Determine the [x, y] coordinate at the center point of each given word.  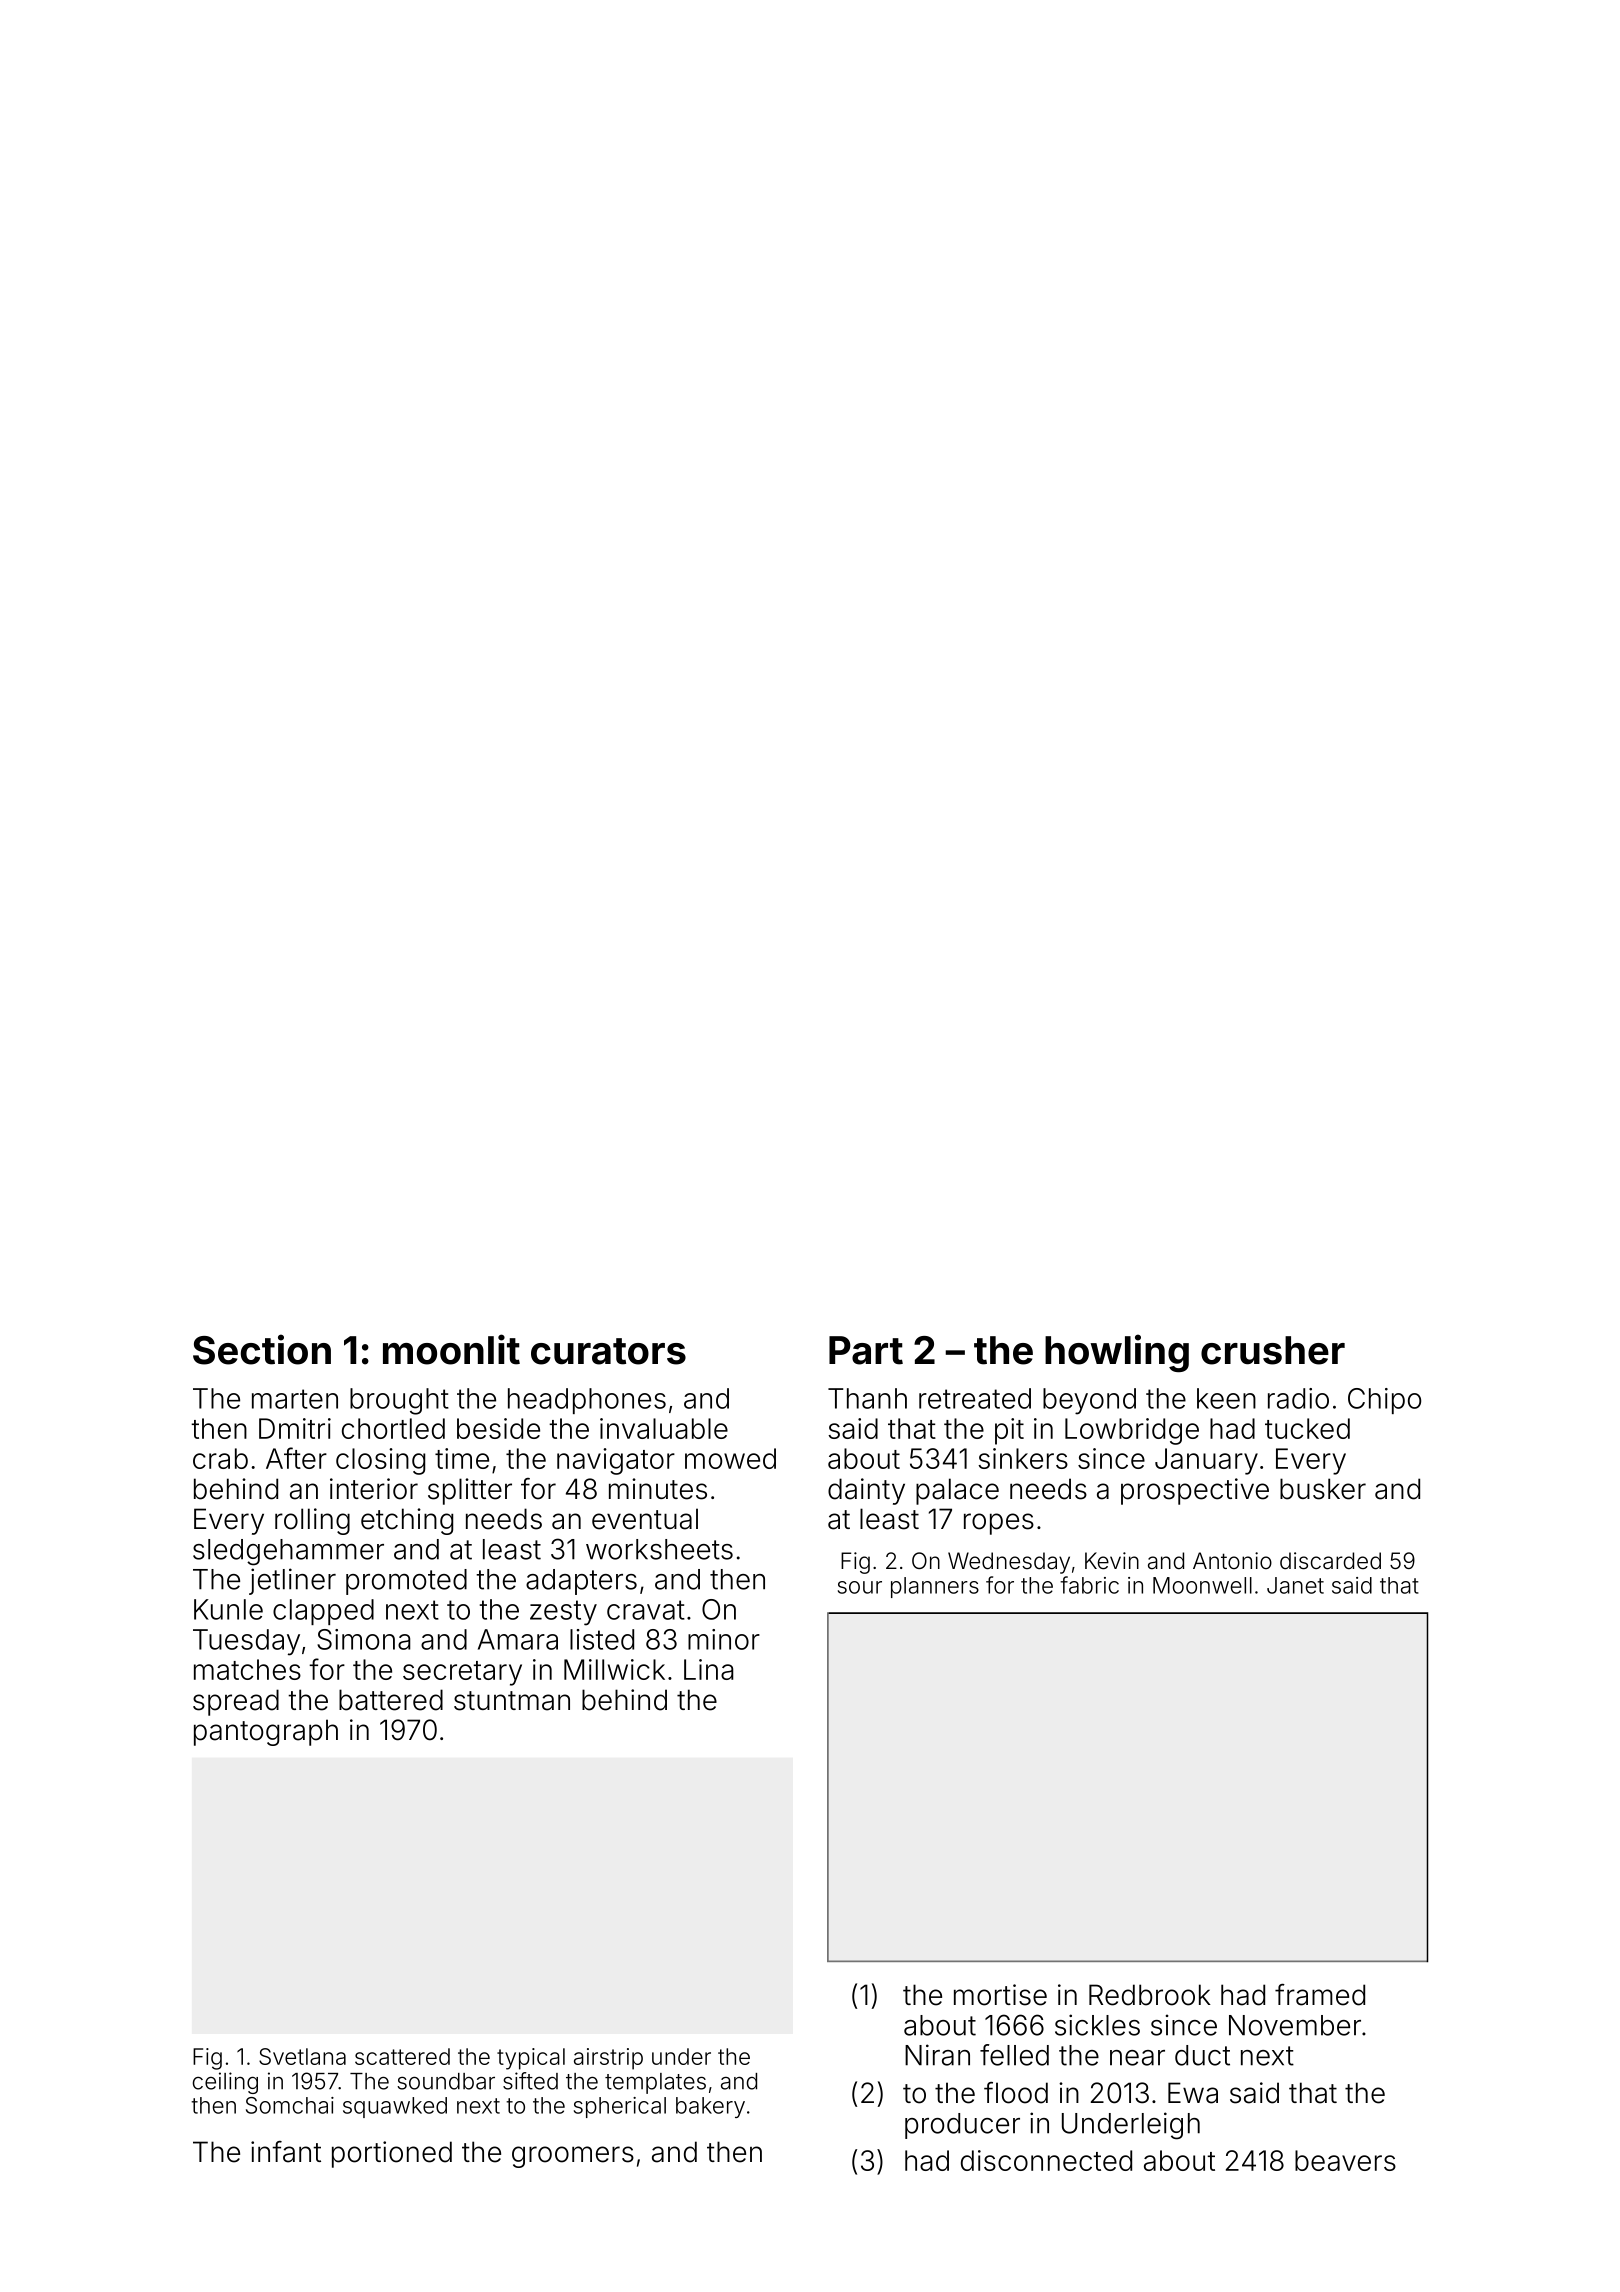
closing [380, 1461]
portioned [392, 2154]
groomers [573, 2157]
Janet [1295, 1585]
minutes [658, 1489]
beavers [1345, 2160]
